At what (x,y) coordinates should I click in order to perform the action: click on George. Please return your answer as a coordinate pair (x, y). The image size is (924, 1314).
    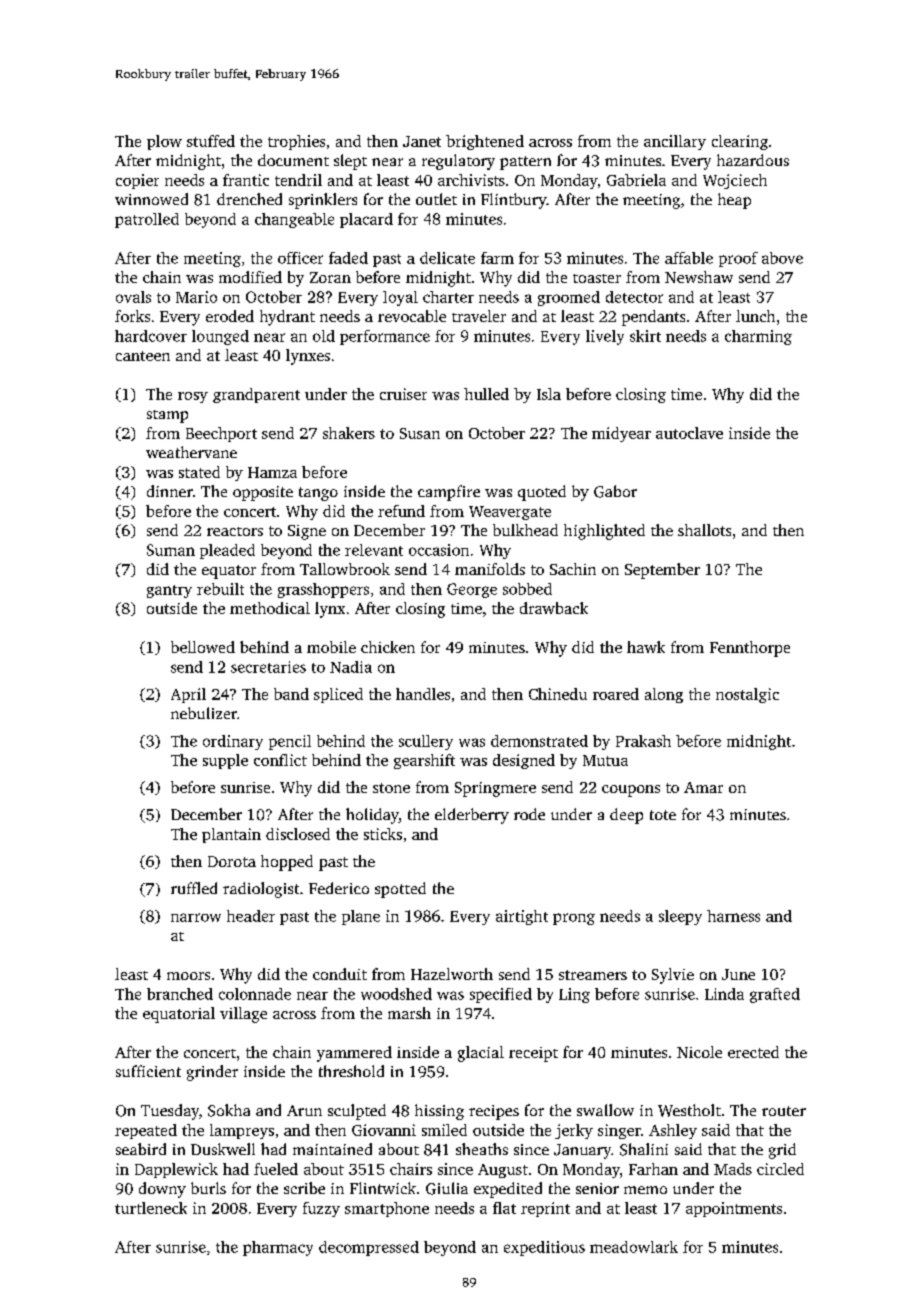
    Looking at the image, I should click on (472, 590).
